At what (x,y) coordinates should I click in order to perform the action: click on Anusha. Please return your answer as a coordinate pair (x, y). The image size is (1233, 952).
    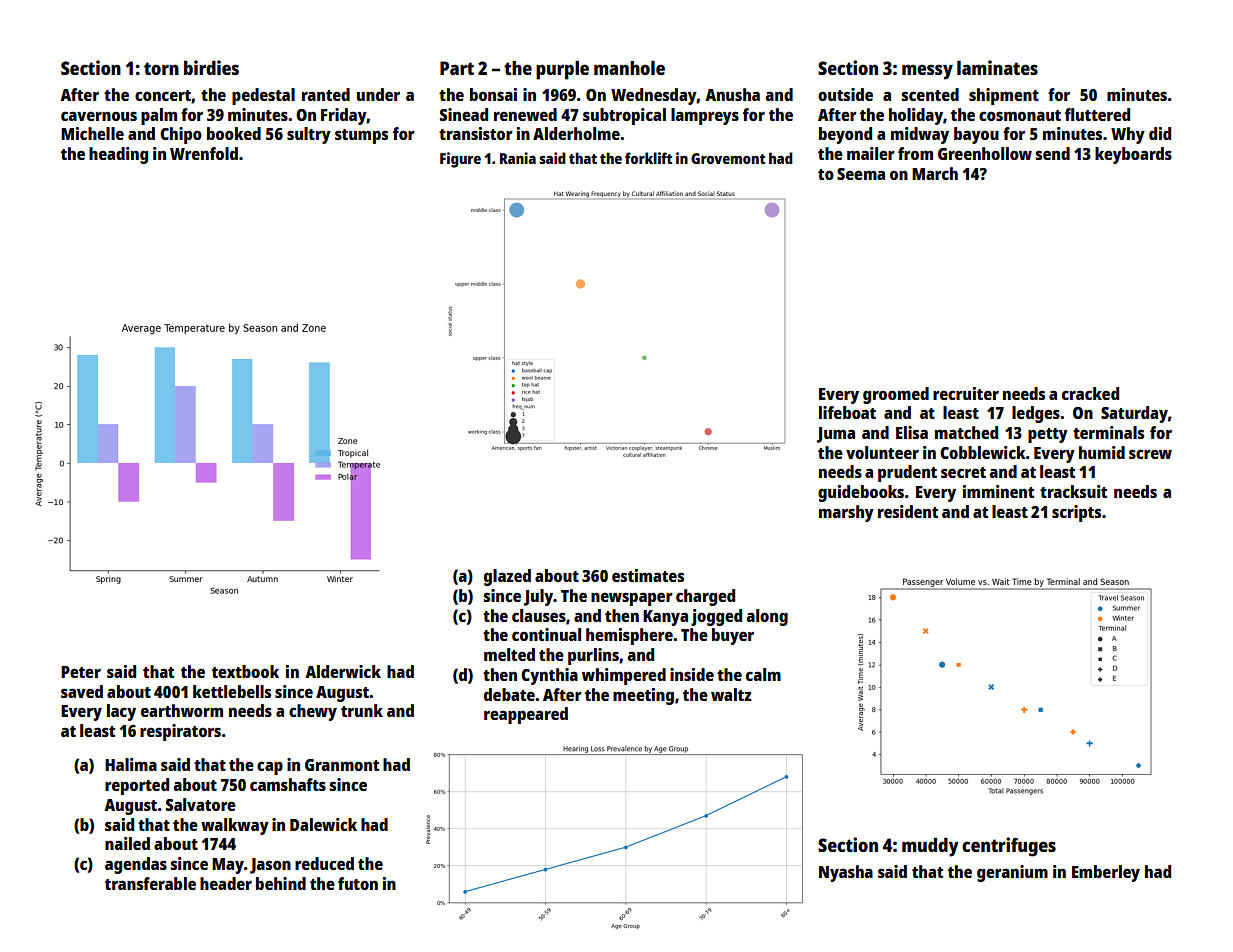
    Looking at the image, I should click on (732, 94).
